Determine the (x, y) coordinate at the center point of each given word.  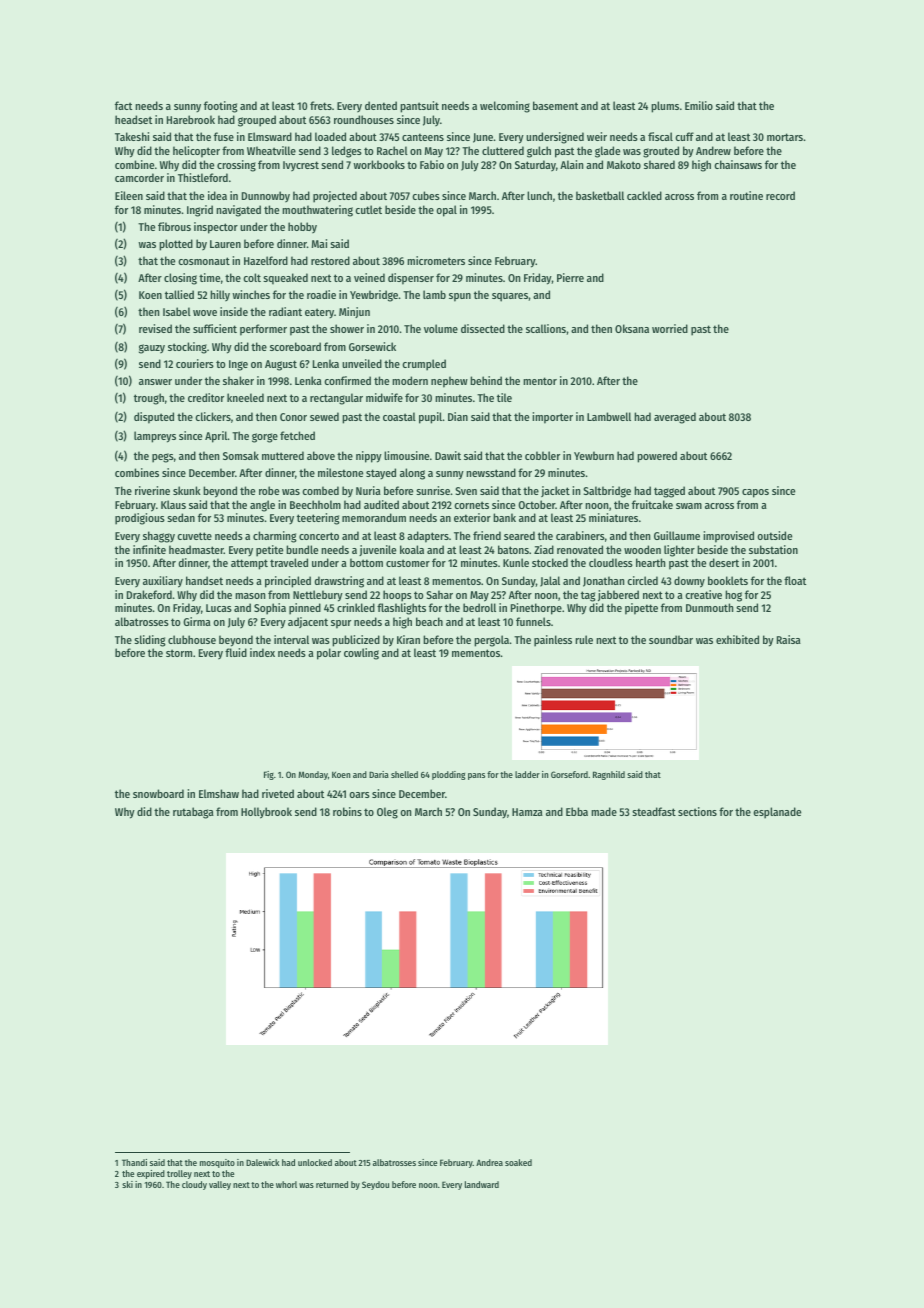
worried (670, 328)
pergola (491, 641)
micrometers (436, 260)
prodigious (140, 519)
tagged (669, 492)
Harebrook (191, 119)
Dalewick (262, 1162)
